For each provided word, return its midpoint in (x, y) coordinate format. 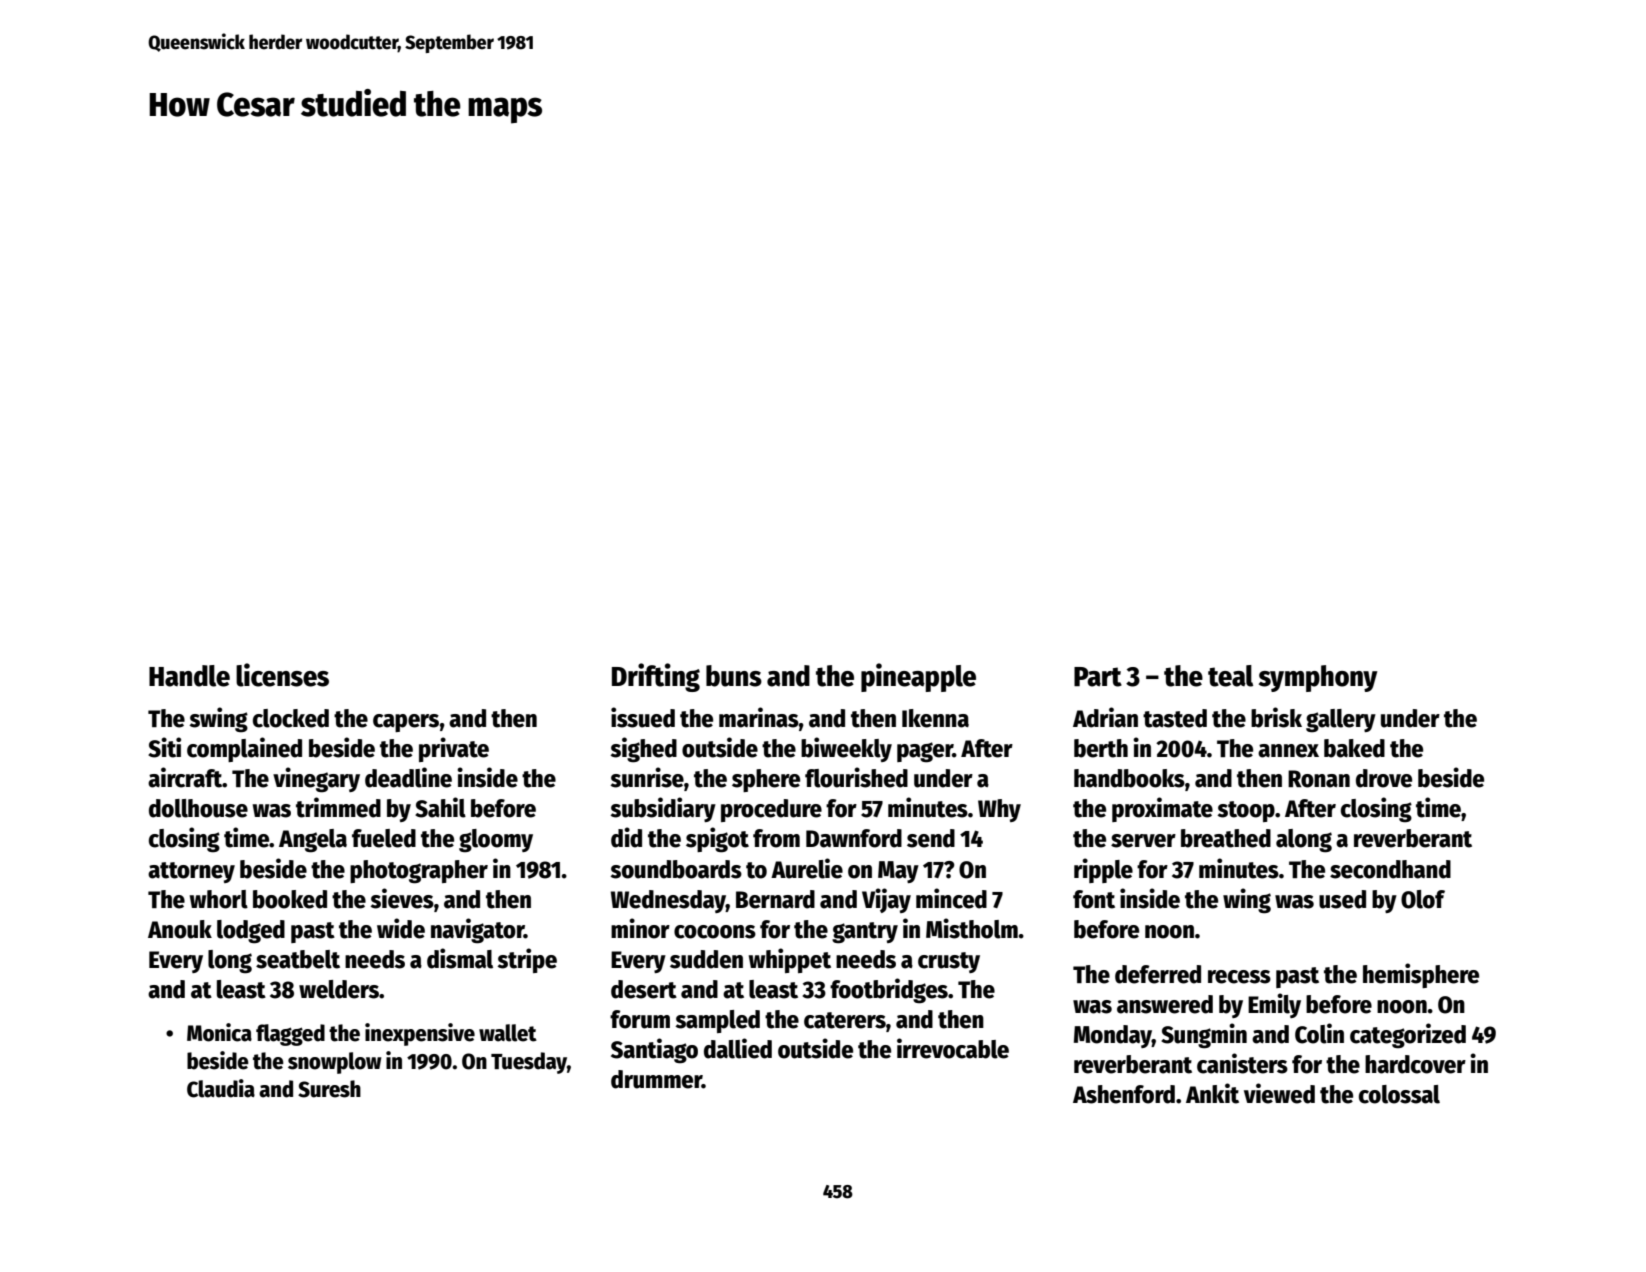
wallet (508, 1033)
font (1094, 899)
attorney (191, 872)
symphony (1318, 678)
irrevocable (953, 1048)
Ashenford (1124, 1094)
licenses (282, 675)
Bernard (775, 899)
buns (734, 676)
